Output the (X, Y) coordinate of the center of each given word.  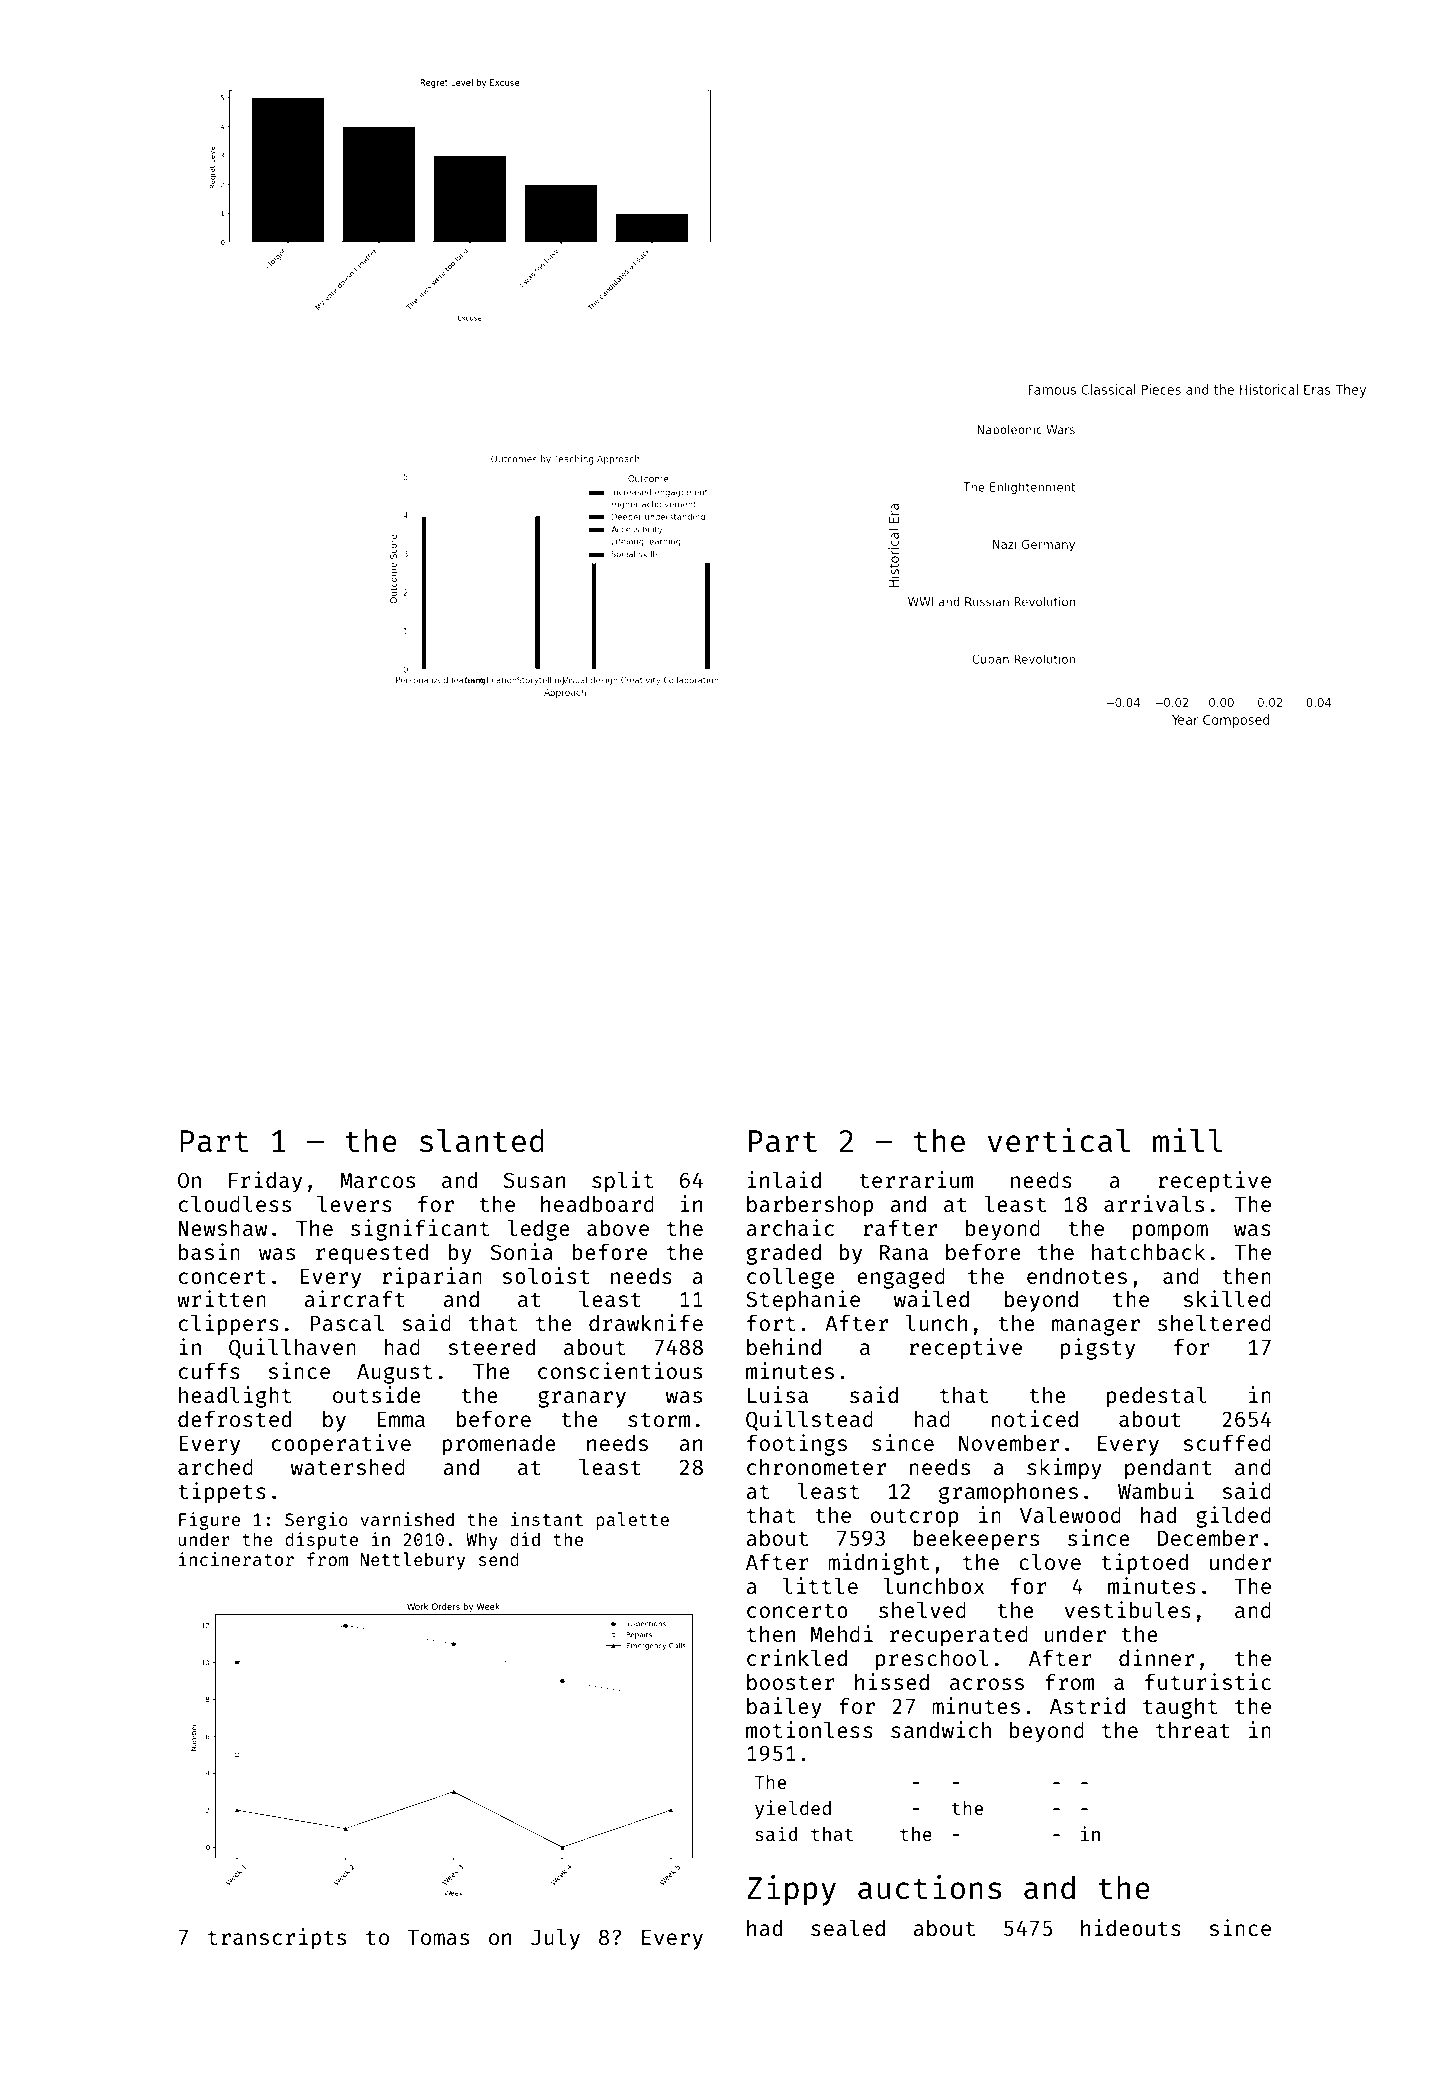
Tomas (438, 1937)
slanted (482, 1140)
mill (1188, 1140)
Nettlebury (412, 1561)
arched (215, 1467)
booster (791, 1682)
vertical (1058, 1140)
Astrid (1087, 1705)
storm (659, 1420)
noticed (1034, 1418)
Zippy (791, 1890)
